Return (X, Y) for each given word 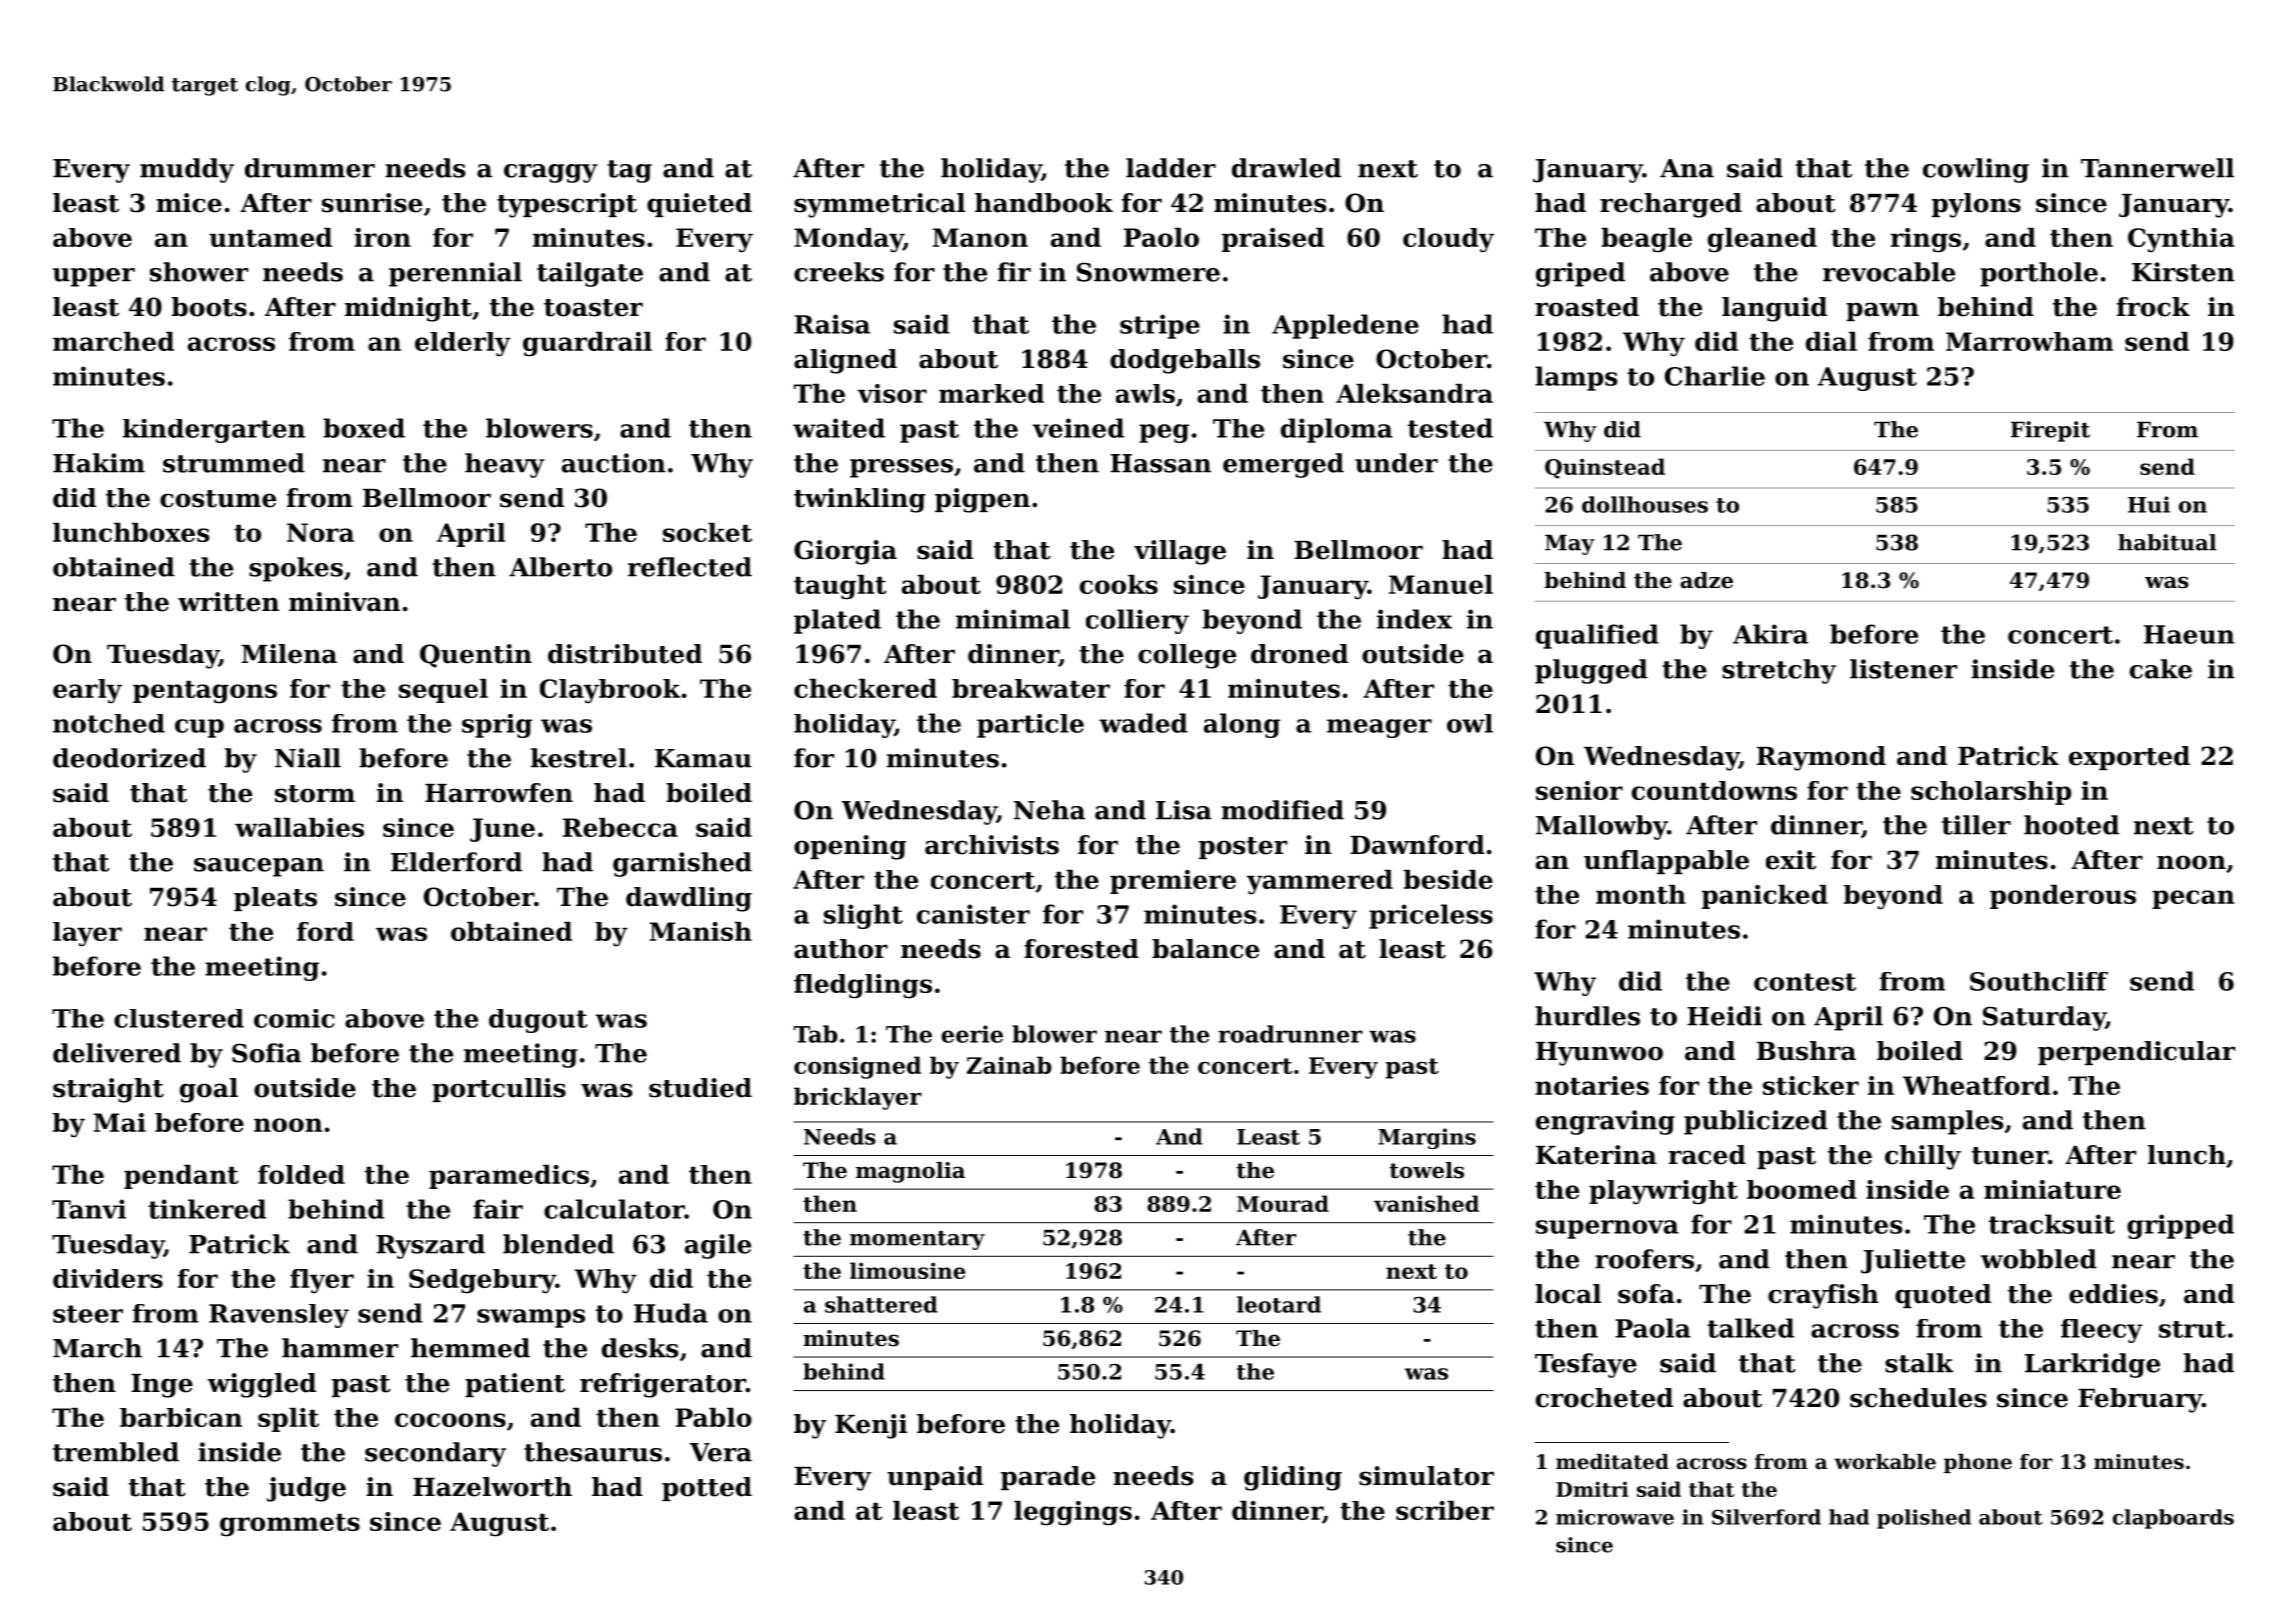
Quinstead (1605, 468)
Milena (289, 654)
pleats (275, 899)
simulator (1426, 1476)
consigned (857, 1067)
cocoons (450, 1420)
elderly (463, 344)
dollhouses (1645, 504)
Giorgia (845, 552)
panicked (1765, 897)
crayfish (1823, 1296)
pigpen (982, 500)
